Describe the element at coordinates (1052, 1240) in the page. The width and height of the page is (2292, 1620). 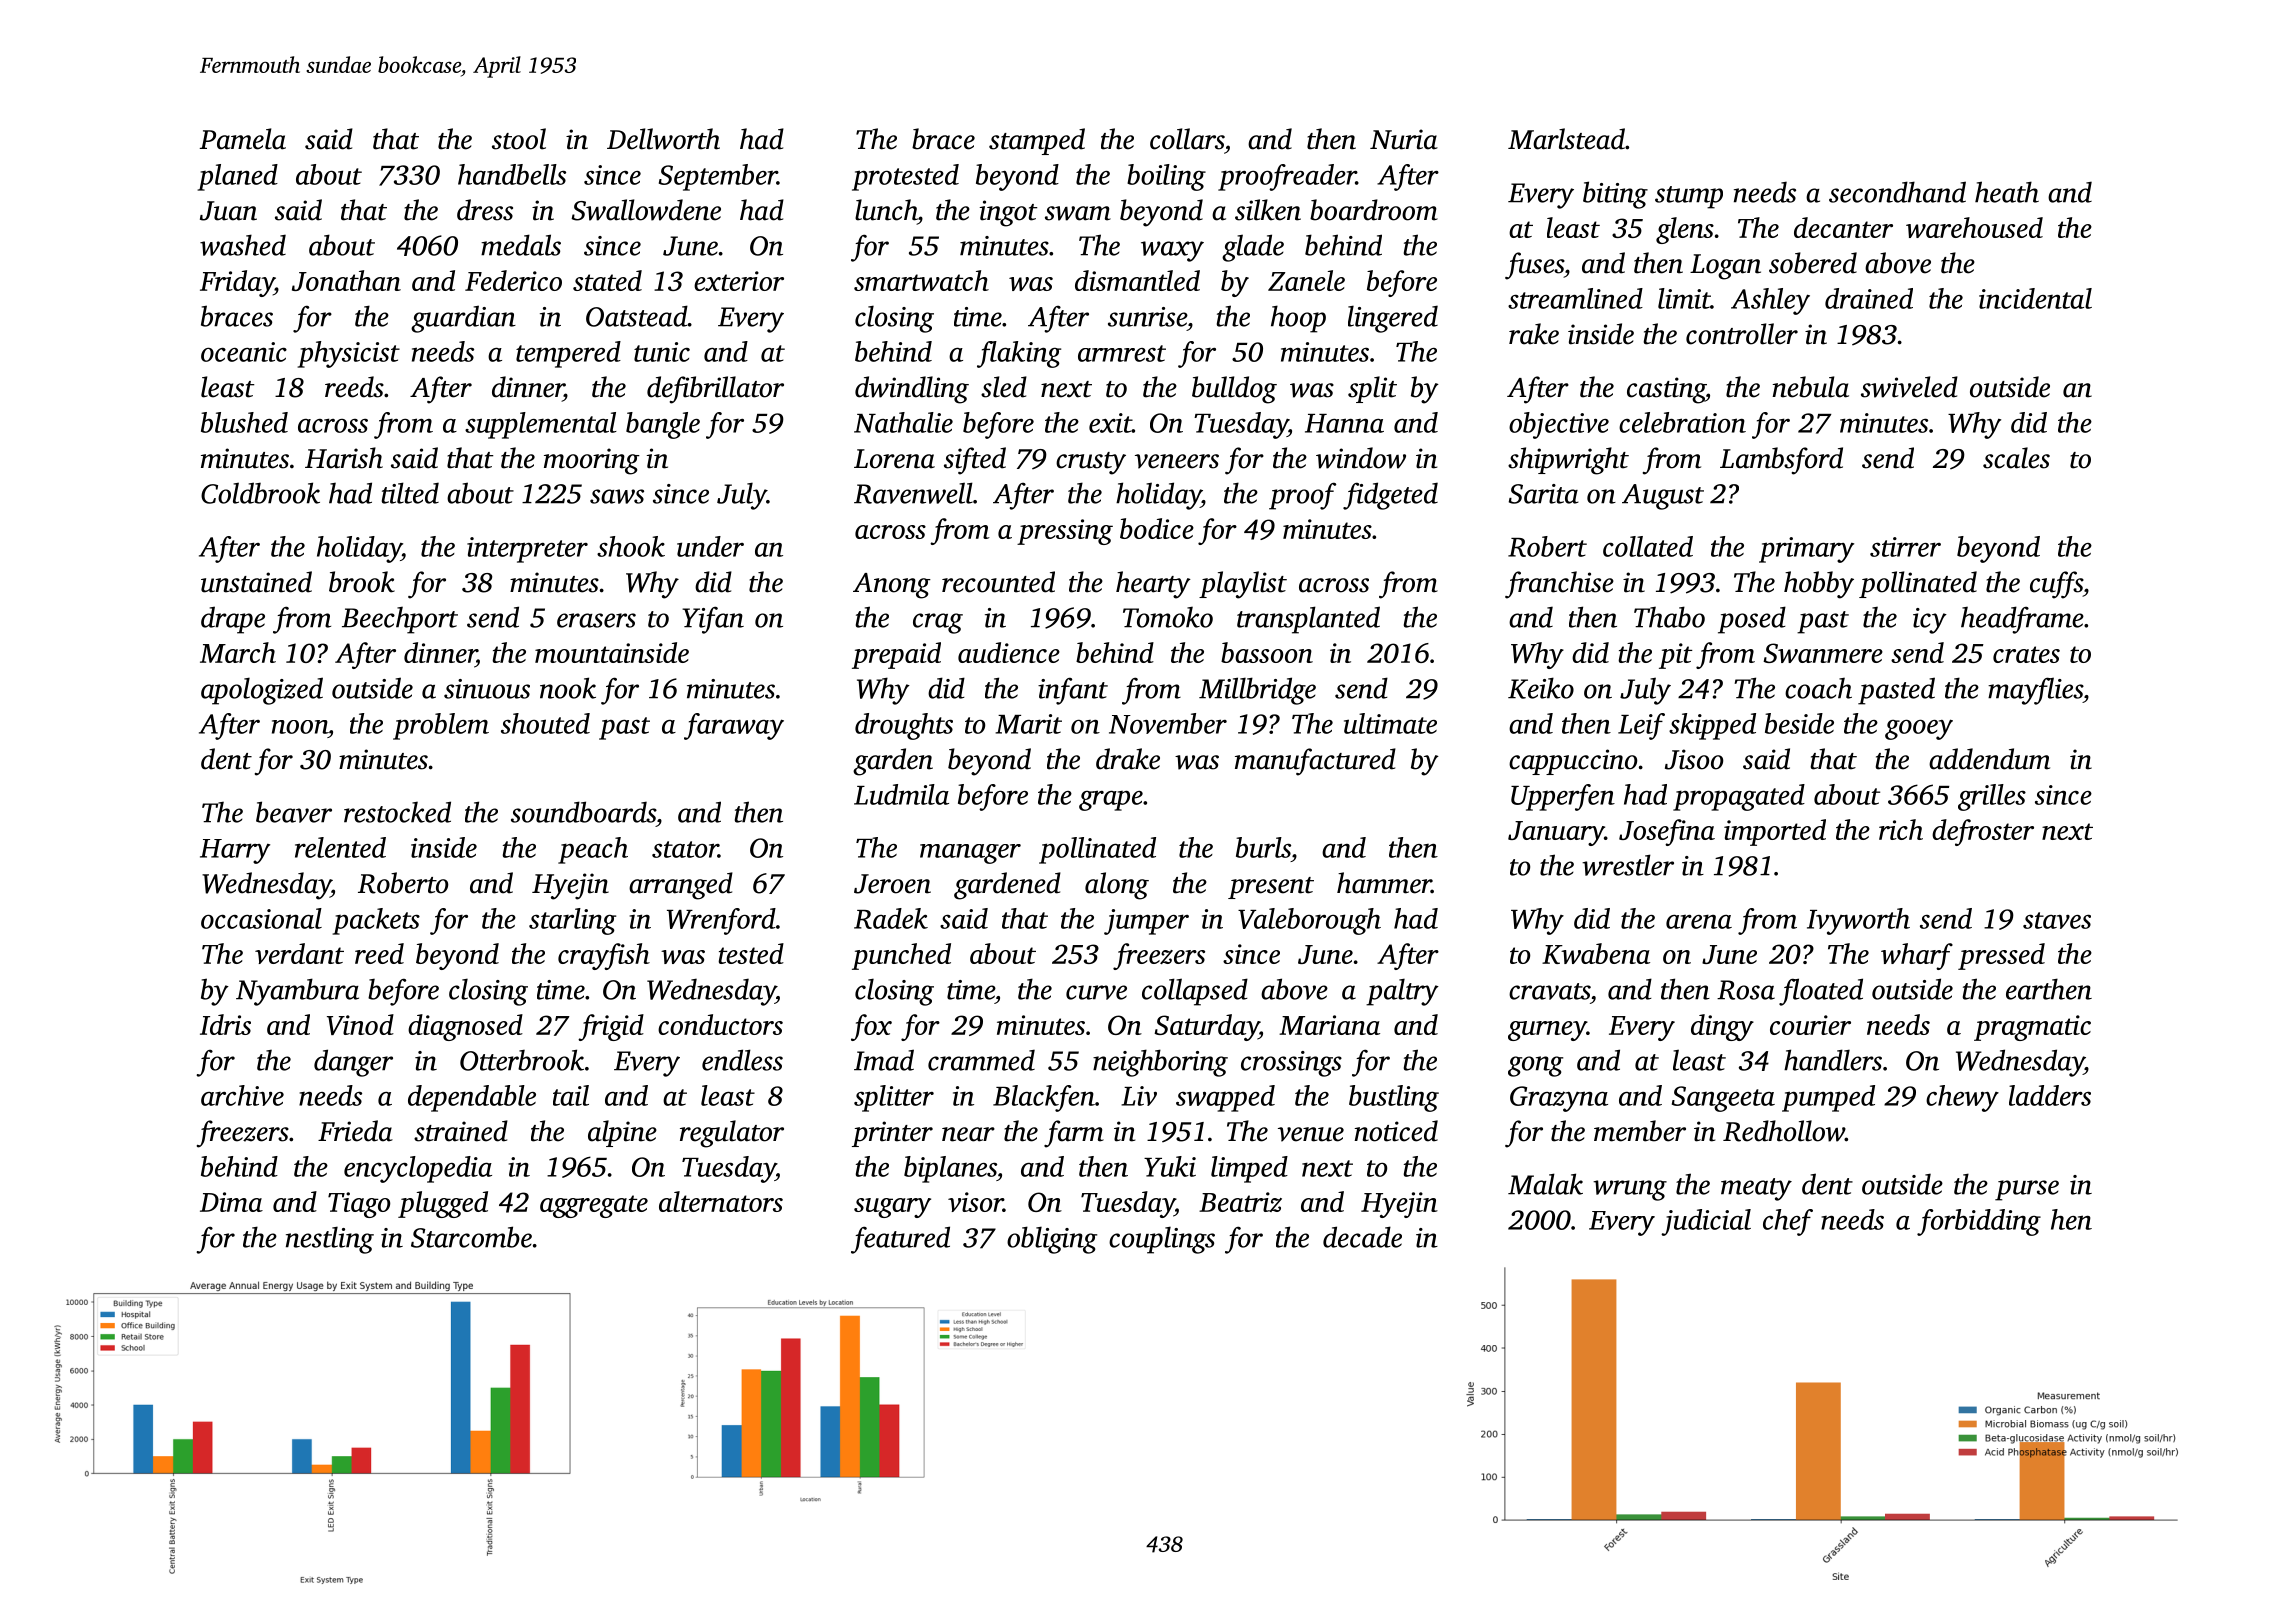
I see `obliging` at that location.
